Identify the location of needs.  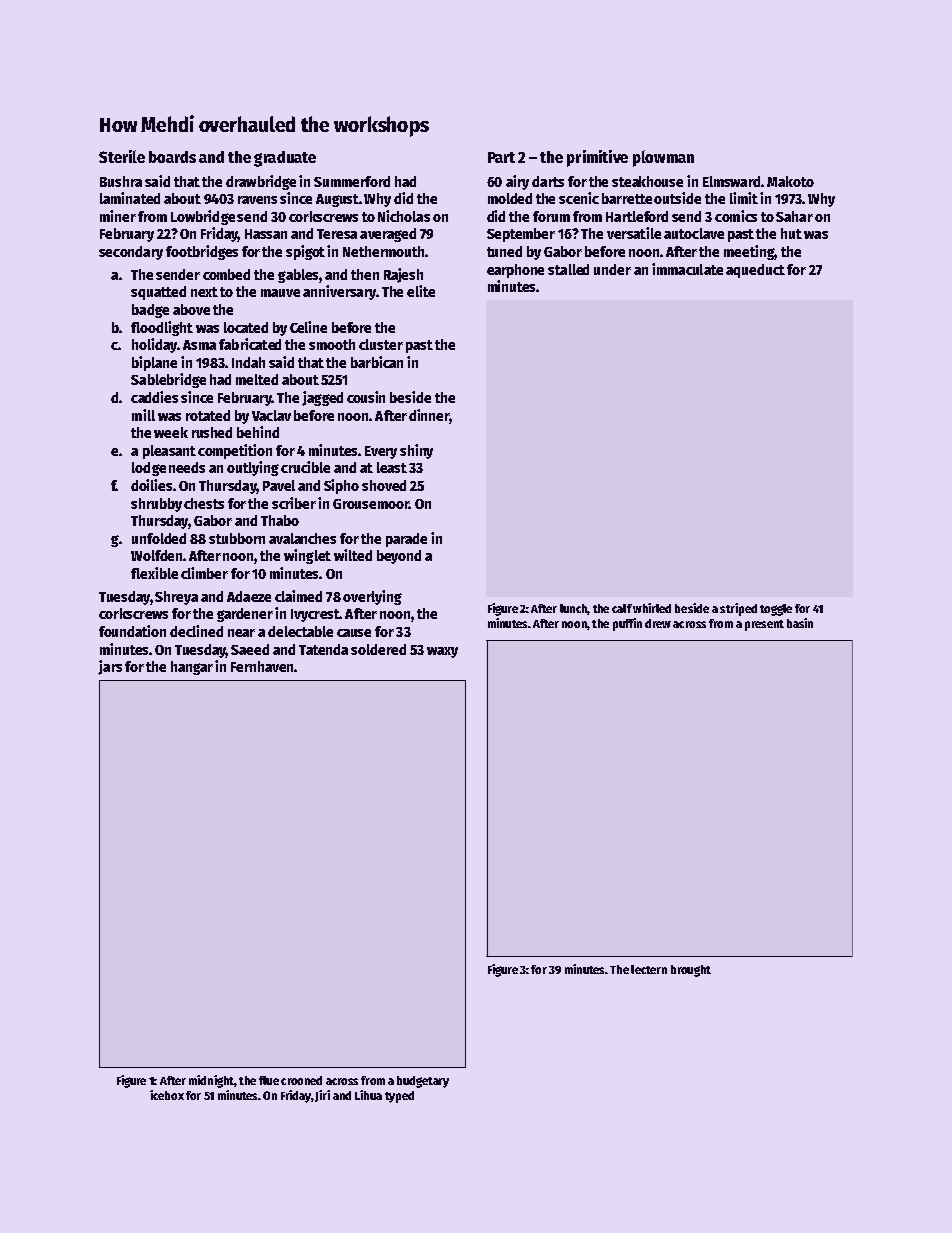
(187, 467).
